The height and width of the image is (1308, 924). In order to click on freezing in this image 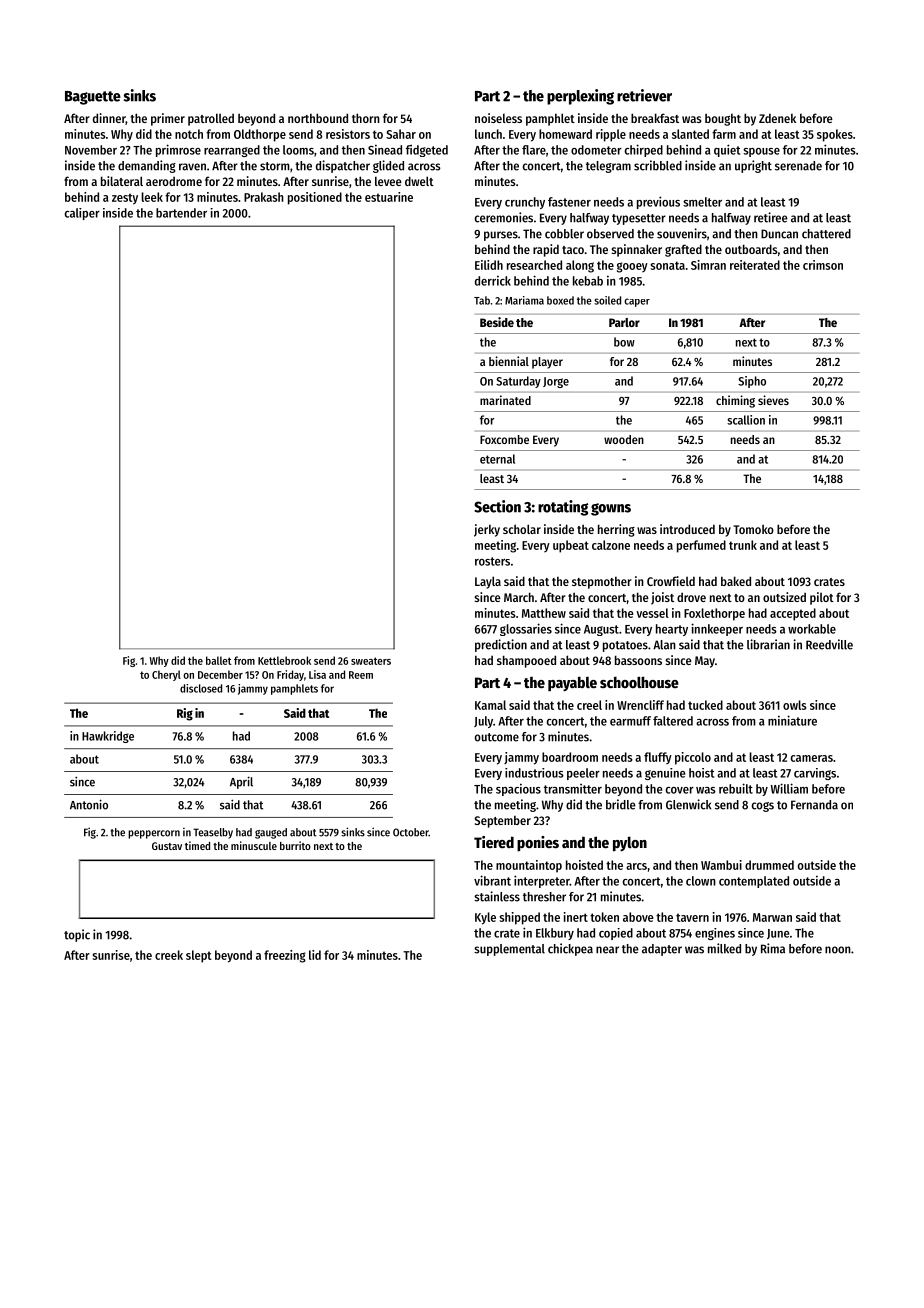, I will do `click(285, 956)`.
